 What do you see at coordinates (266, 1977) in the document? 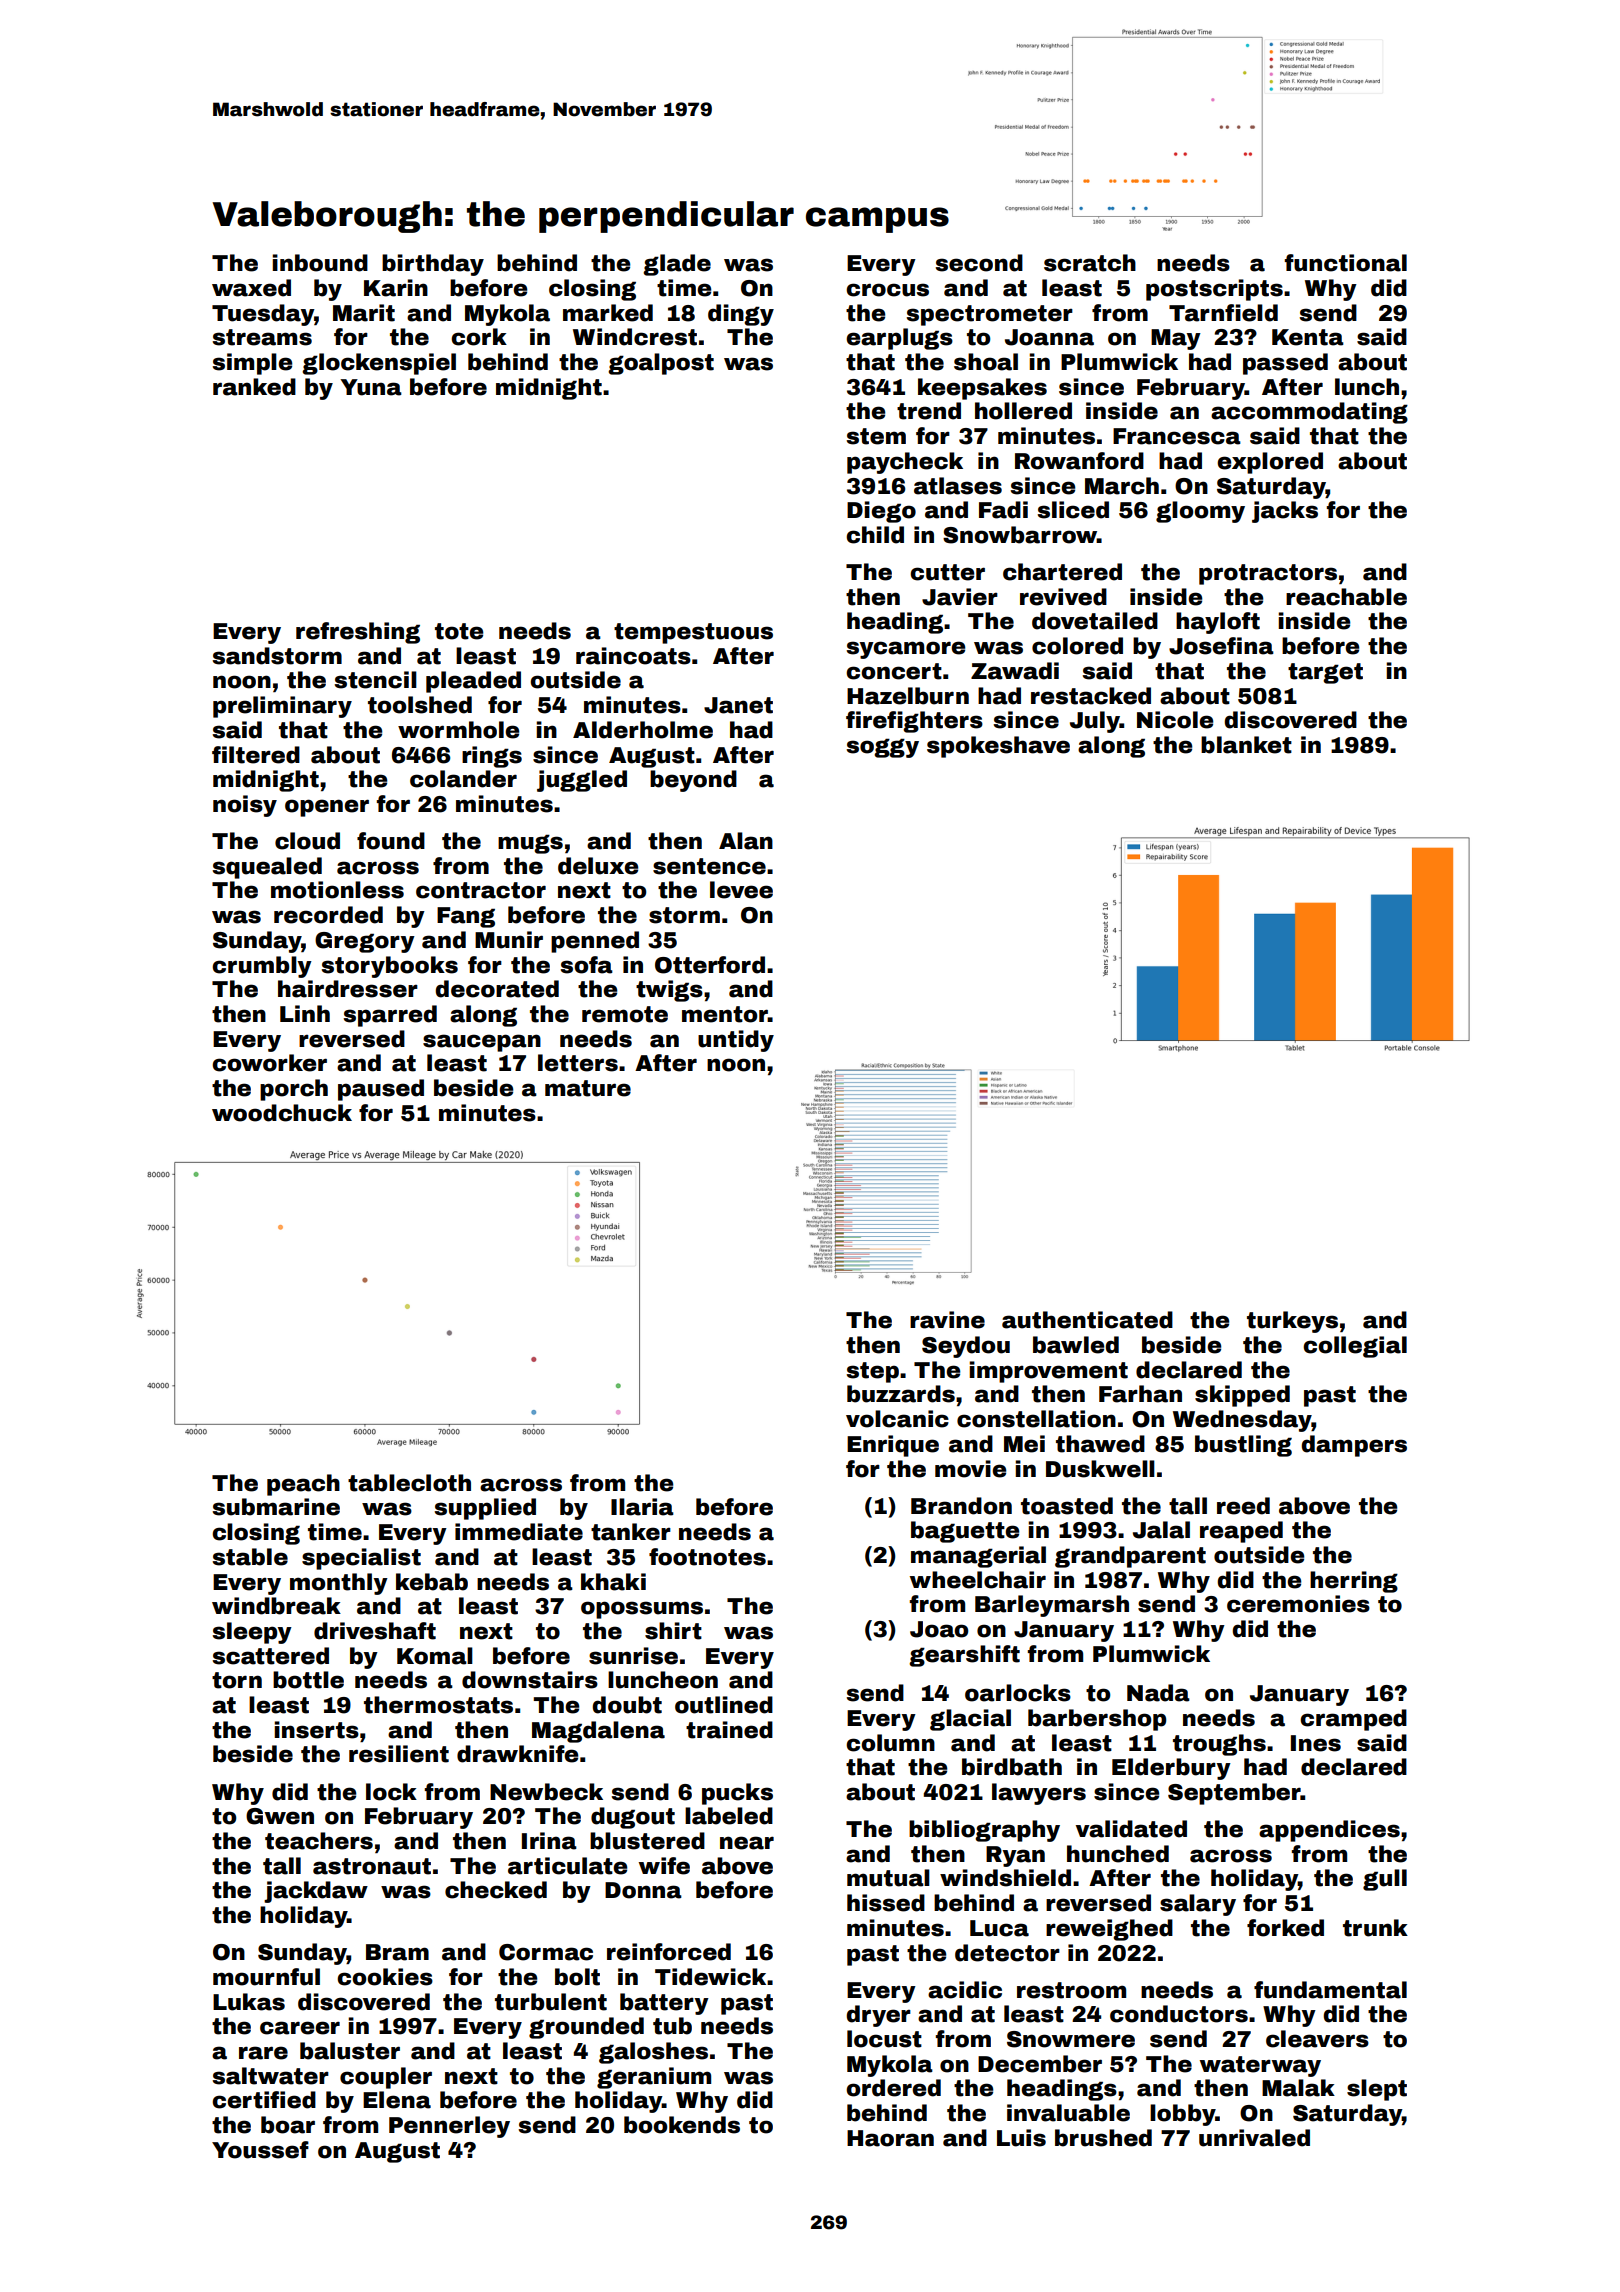
I see `mournful` at bounding box center [266, 1977].
